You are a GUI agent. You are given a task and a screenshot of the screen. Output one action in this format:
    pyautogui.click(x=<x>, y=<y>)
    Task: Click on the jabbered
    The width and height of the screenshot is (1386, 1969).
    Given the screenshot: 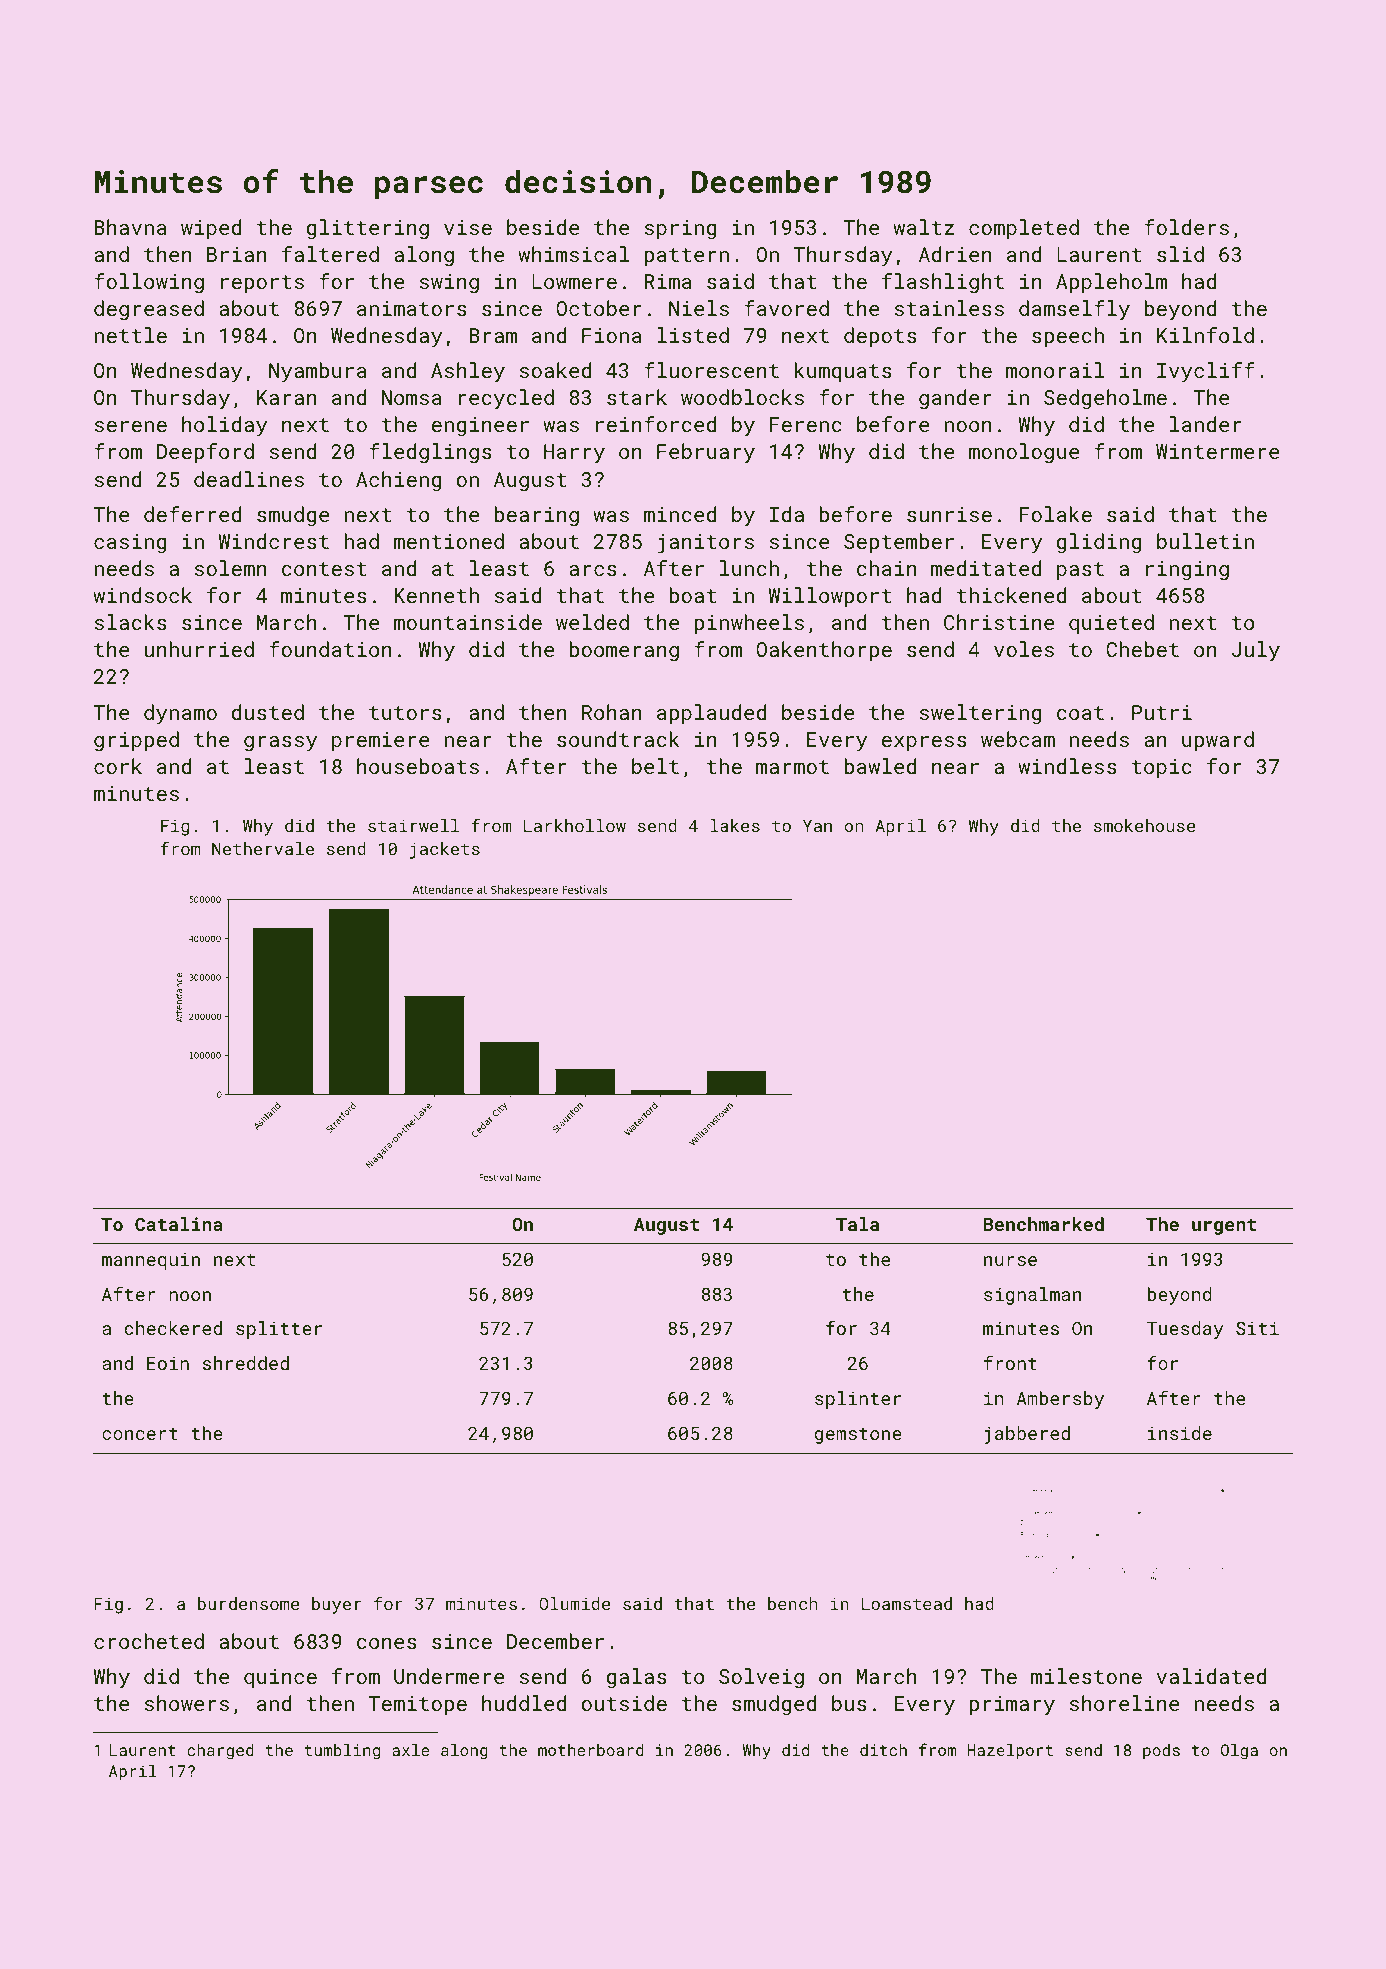 What is the action you would take?
    pyautogui.click(x=1027, y=1435)
